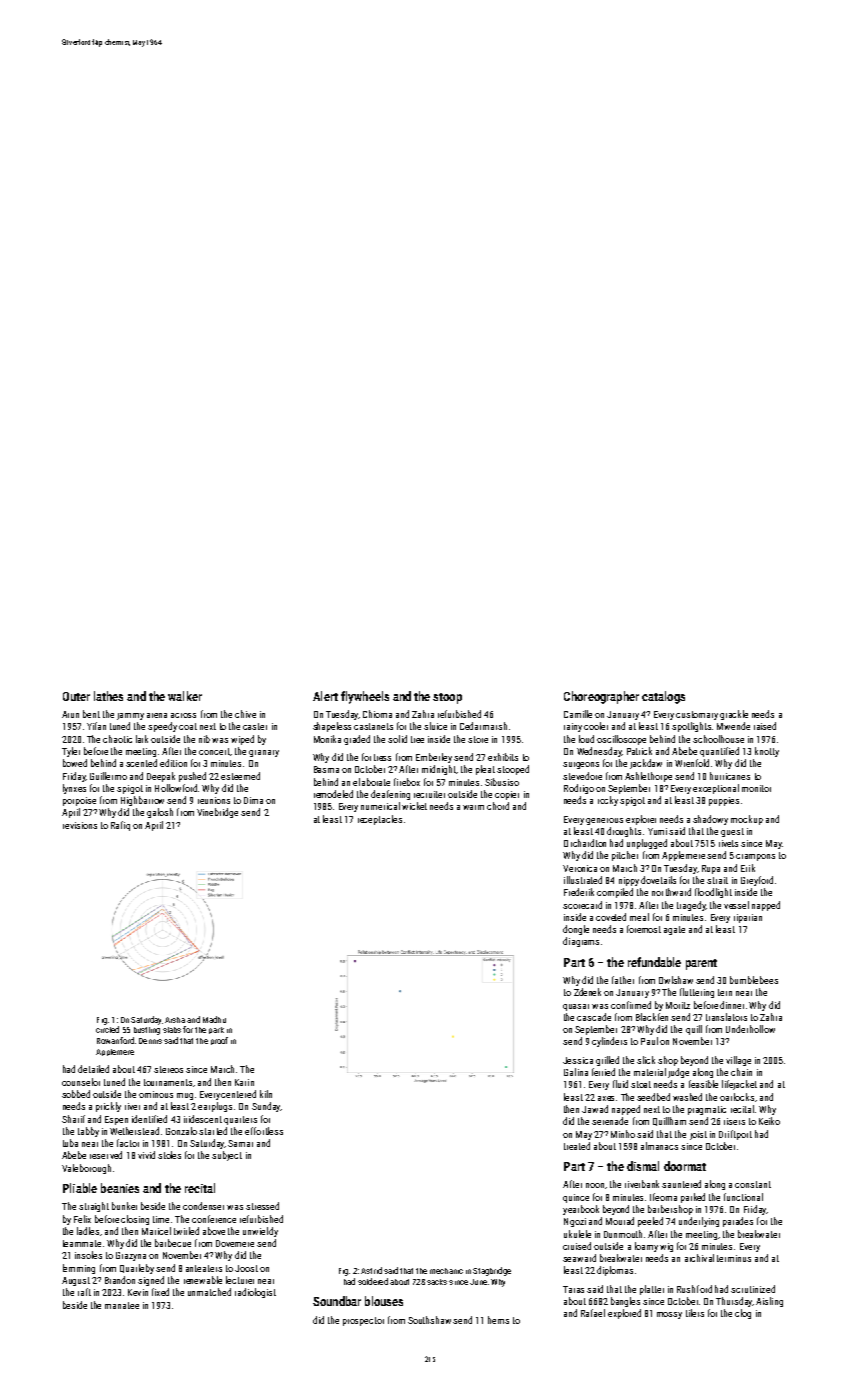 The image size is (849, 1400). What do you see at coordinates (429, 1320) in the screenshot?
I see `Southshaw` at bounding box center [429, 1320].
